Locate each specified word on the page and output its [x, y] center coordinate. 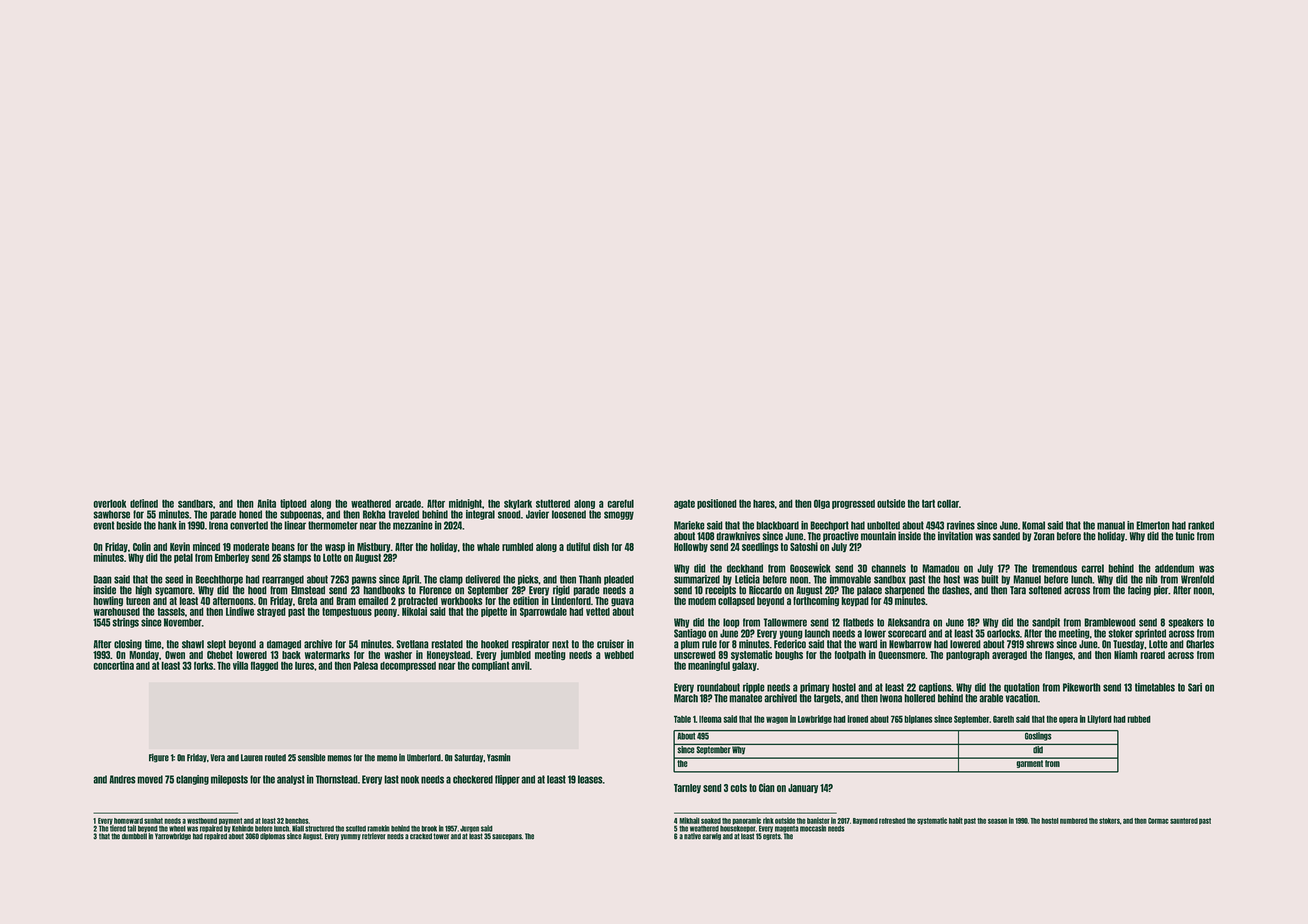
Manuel [1027, 579]
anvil [520, 665]
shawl [193, 644]
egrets [772, 836]
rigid [561, 590]
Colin [142, 546]
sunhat [153, 821]
